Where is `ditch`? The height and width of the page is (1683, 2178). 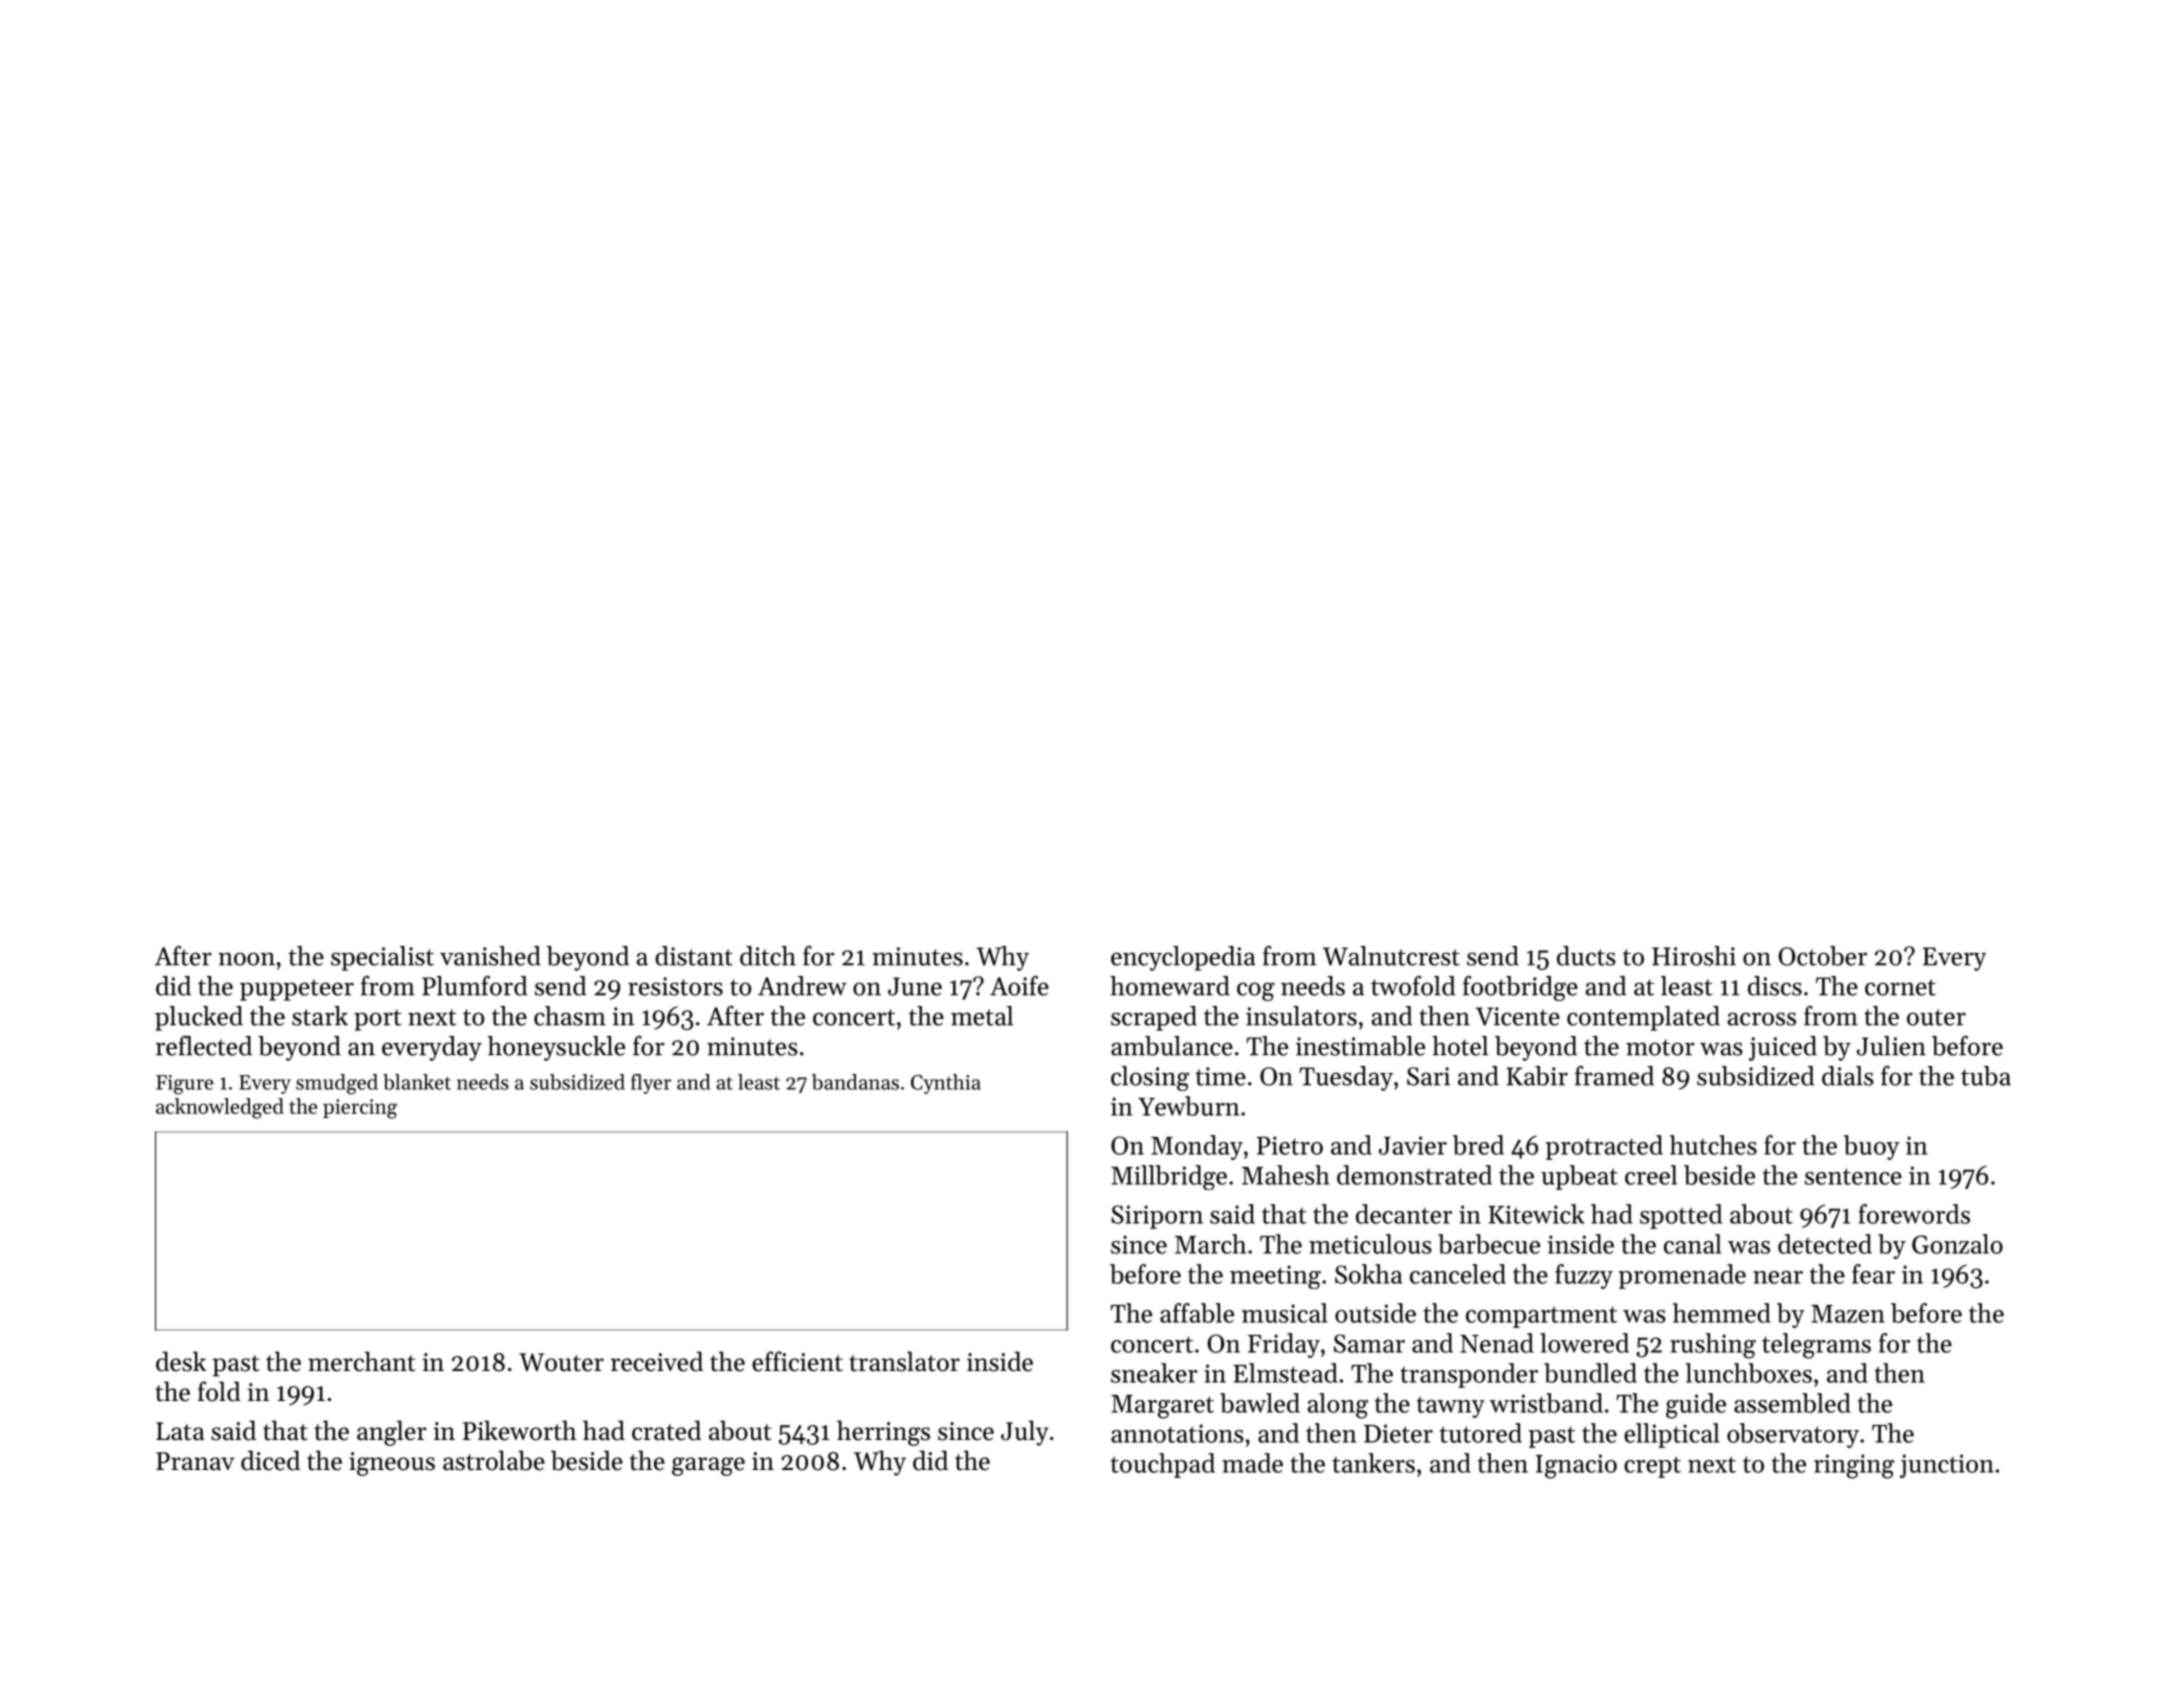 ditch is located at coordinates (768, 956).
